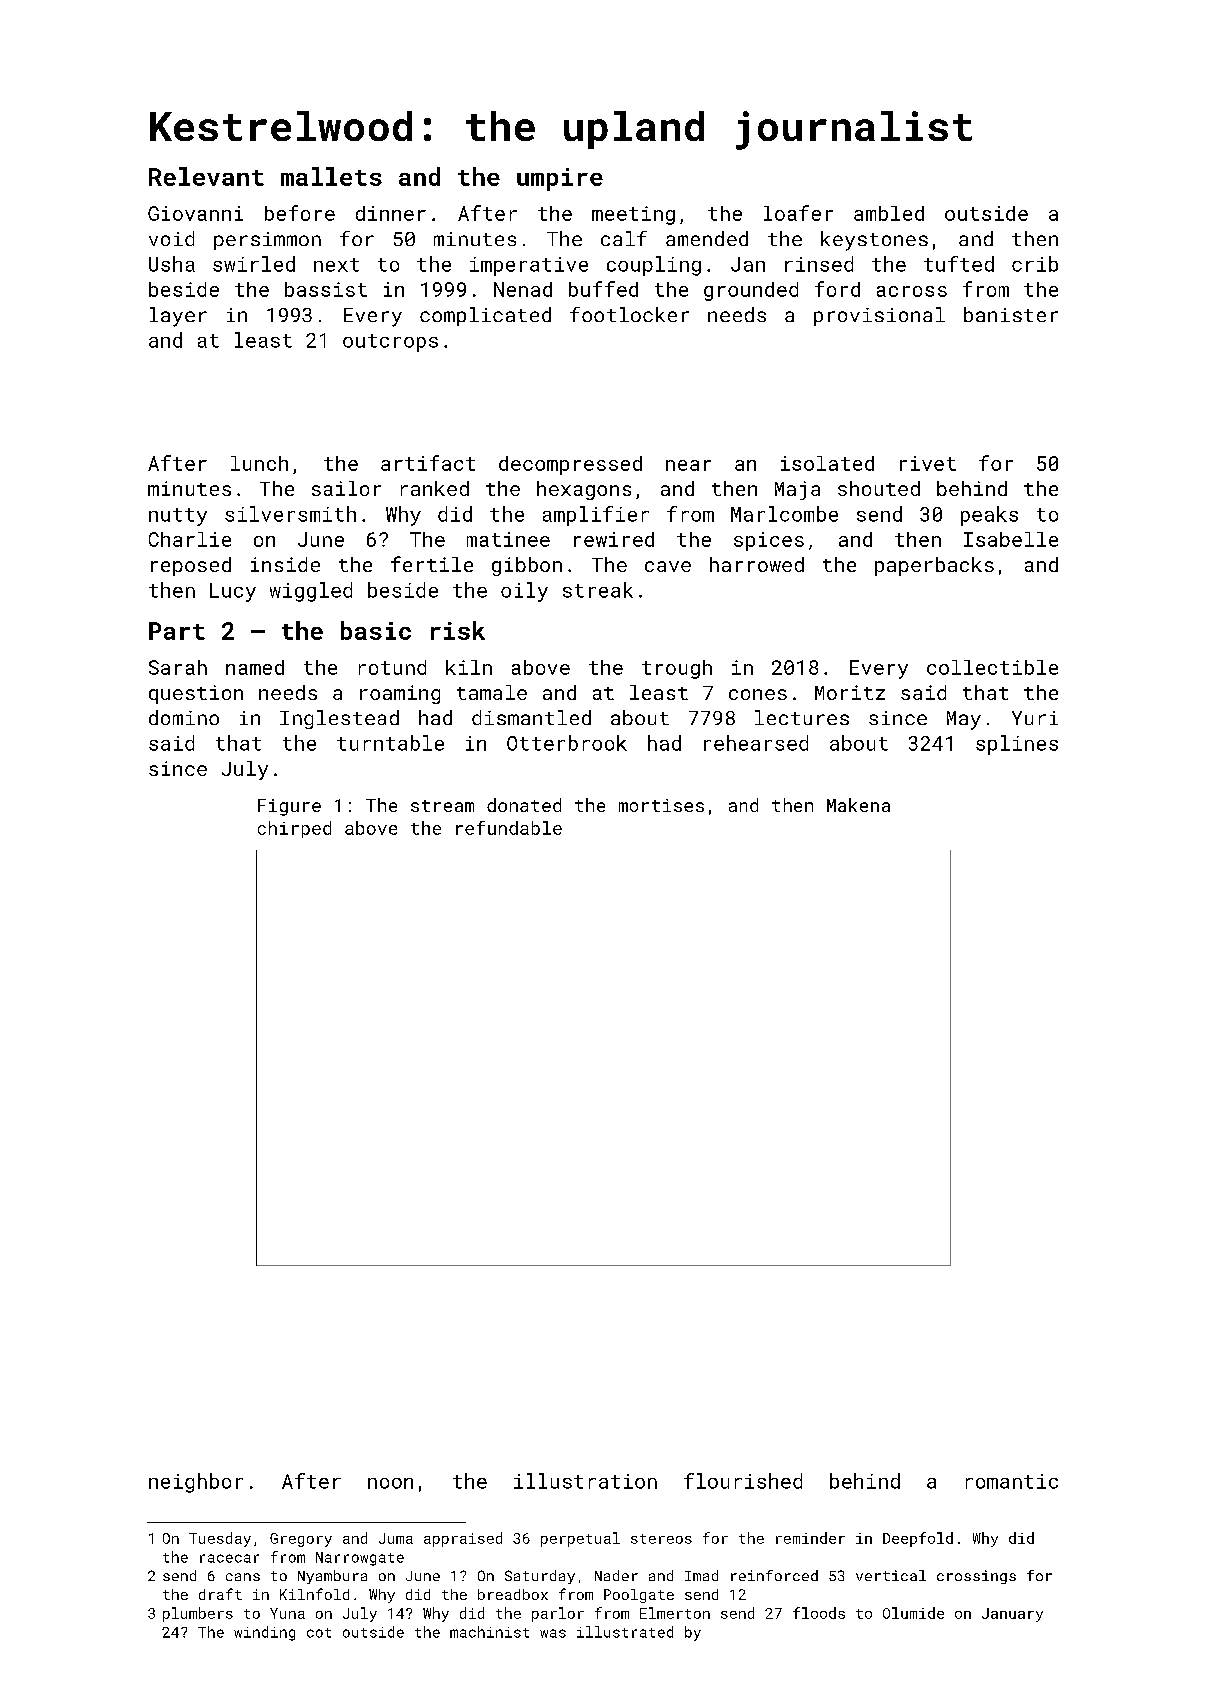 The width and height of the document is (1207, 1706). I want to click on amended, so click(707, 238).
